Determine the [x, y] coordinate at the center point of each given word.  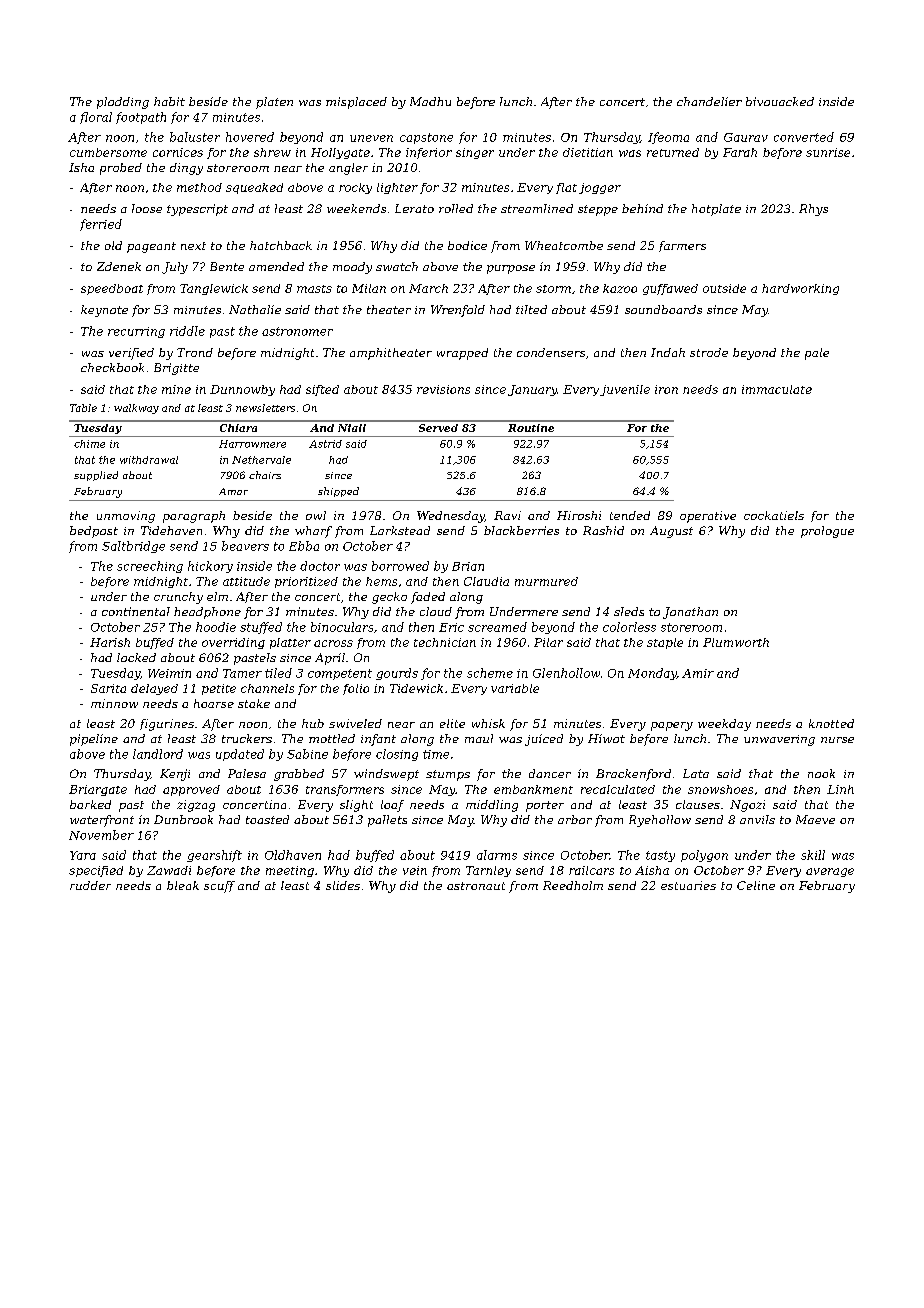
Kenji [175, 775]
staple [665, 643]
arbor [575, 819]
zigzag [196, 806]
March [428, 288]
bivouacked [780, 101]
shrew [272, 152]
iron [666, 389]
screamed [497, 627]
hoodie [216, 627]
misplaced [356, 103]
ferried [101, 225]
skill [813, 855]
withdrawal [149, 460]
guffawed [670, 289]
